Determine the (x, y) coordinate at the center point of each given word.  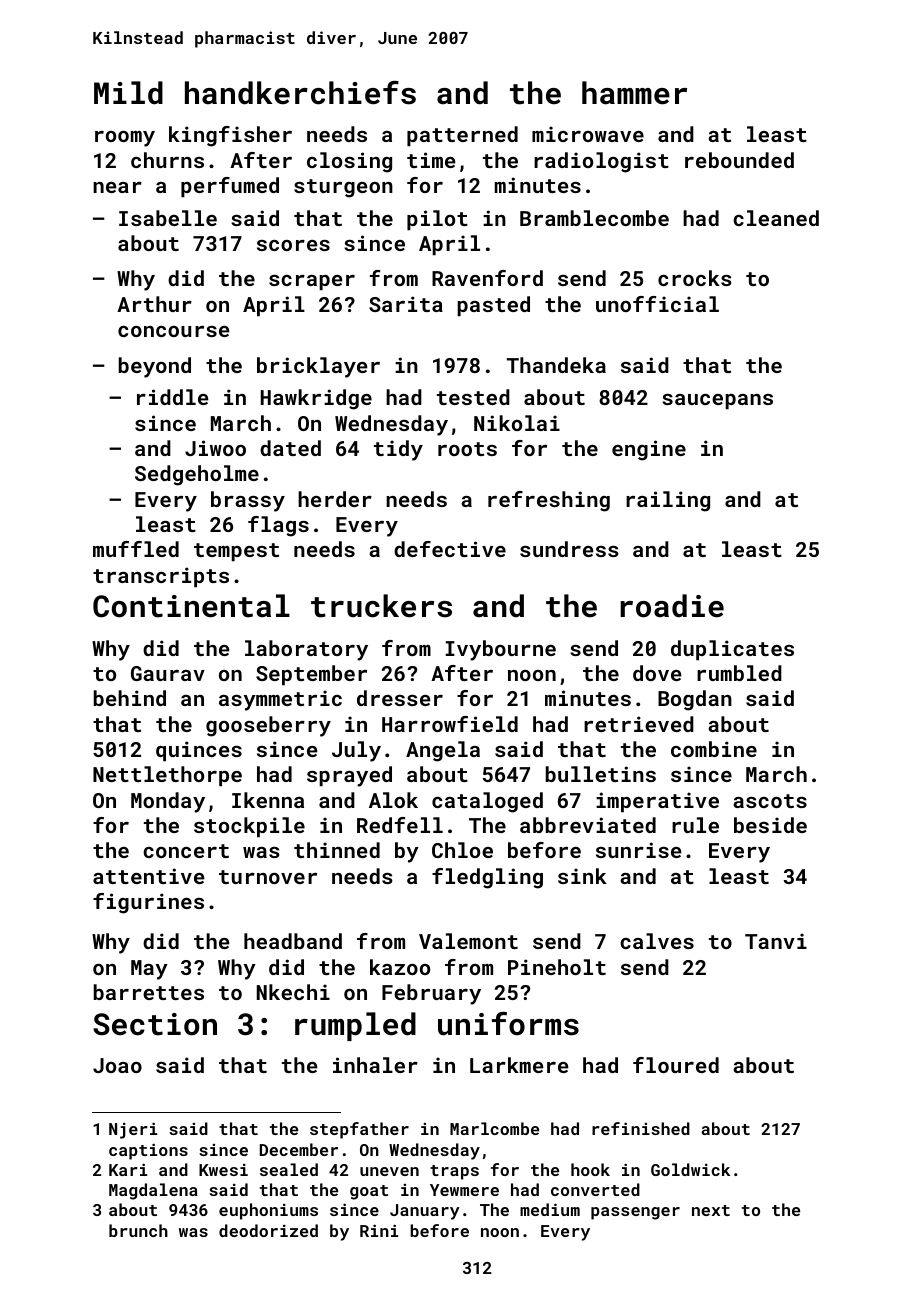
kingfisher (230, 136)
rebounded (739, 160)
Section (155, 1024)
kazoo (400, 967)
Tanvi (776, 941)
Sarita (406, 304)
